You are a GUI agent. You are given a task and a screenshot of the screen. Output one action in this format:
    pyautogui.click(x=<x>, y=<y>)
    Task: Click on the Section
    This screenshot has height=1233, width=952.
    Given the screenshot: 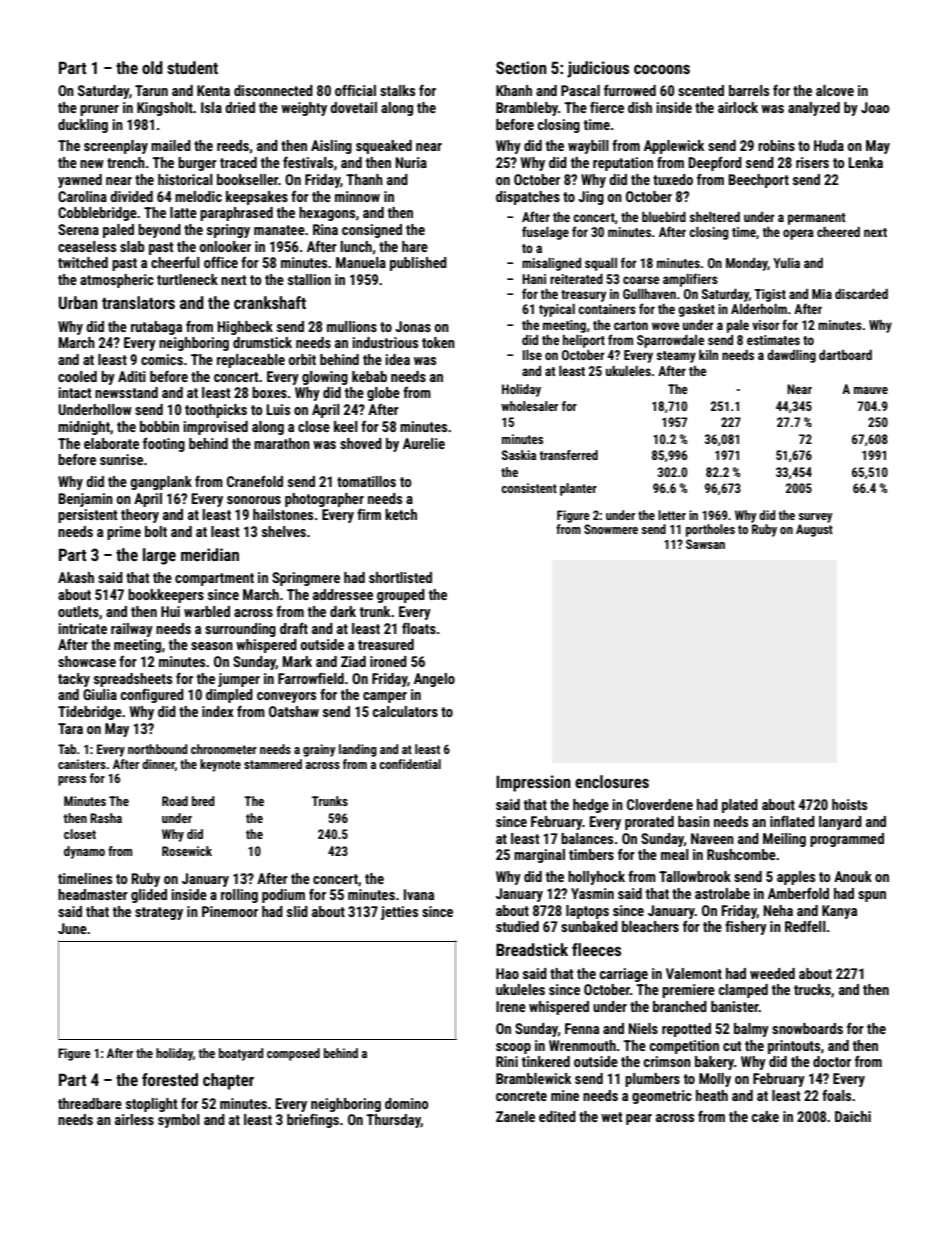 What is the action you would take?
    pyautogui.click(x=521, y=67)
